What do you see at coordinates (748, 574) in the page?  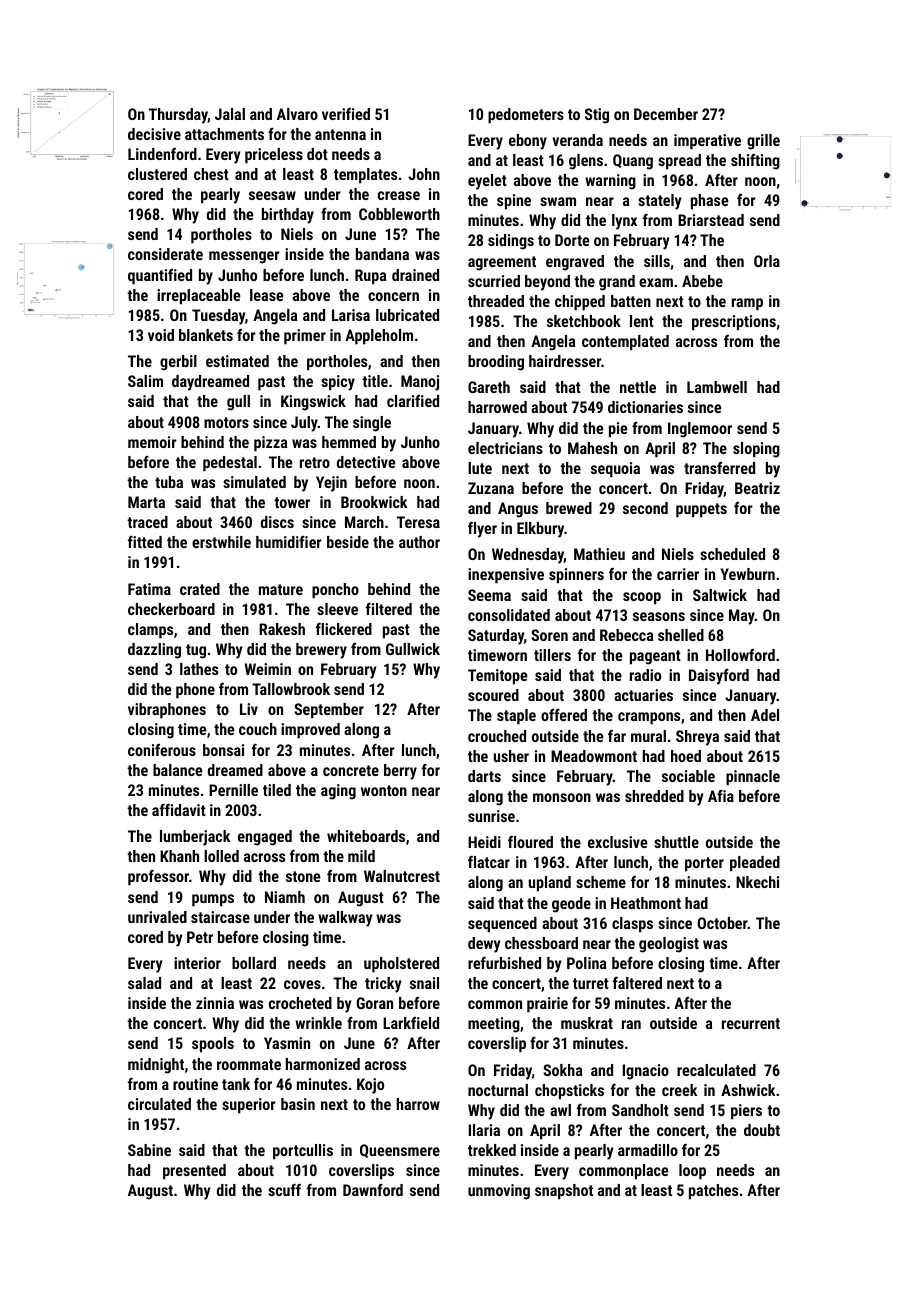 I see `Yewburn` at bounding box center [748, 574].
